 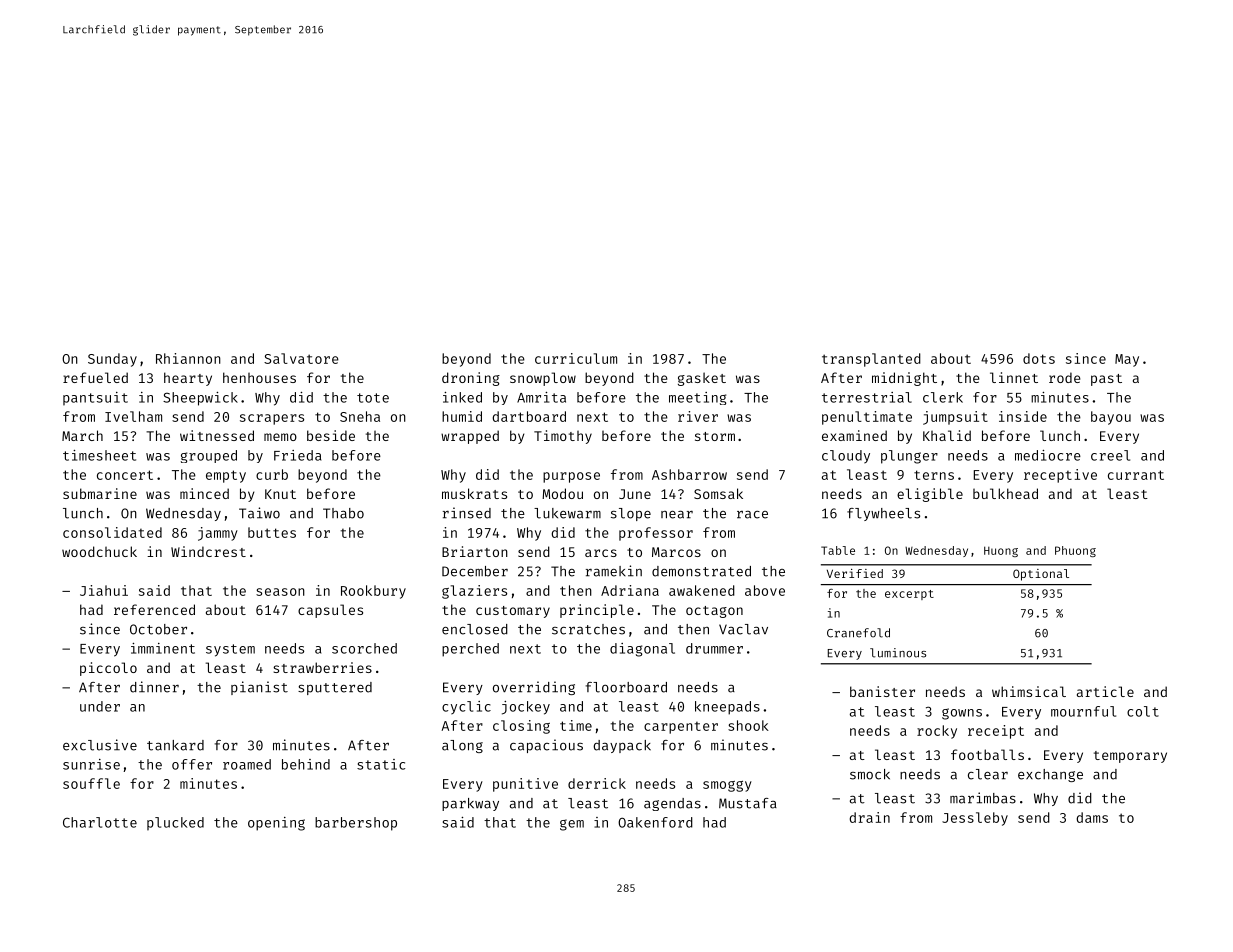 What do you see at coordinates (100, 706) in the document?
I see `under` at bounding box center [100, 706].
